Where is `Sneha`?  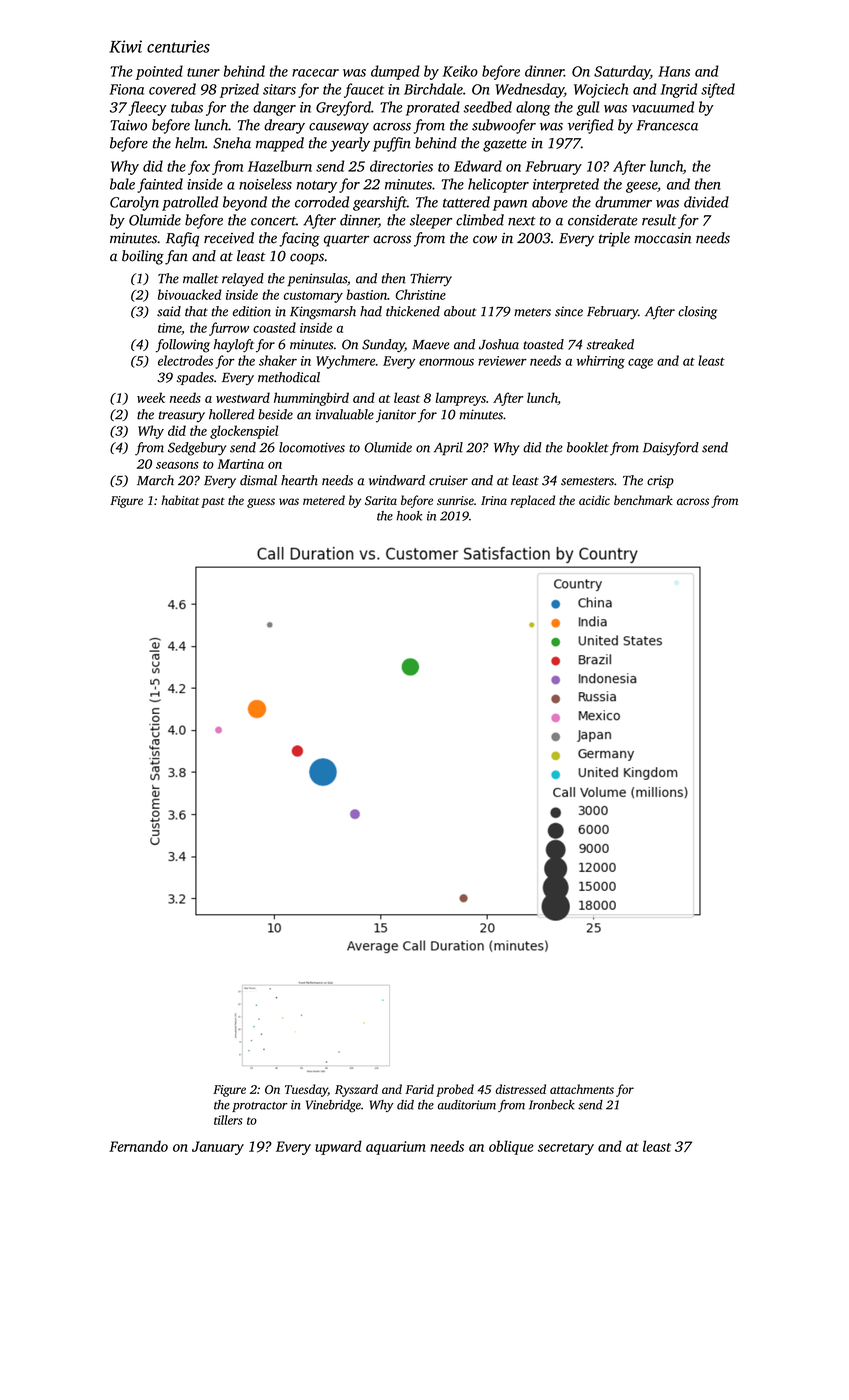
Sneha is located at coordinates (232, 143).
